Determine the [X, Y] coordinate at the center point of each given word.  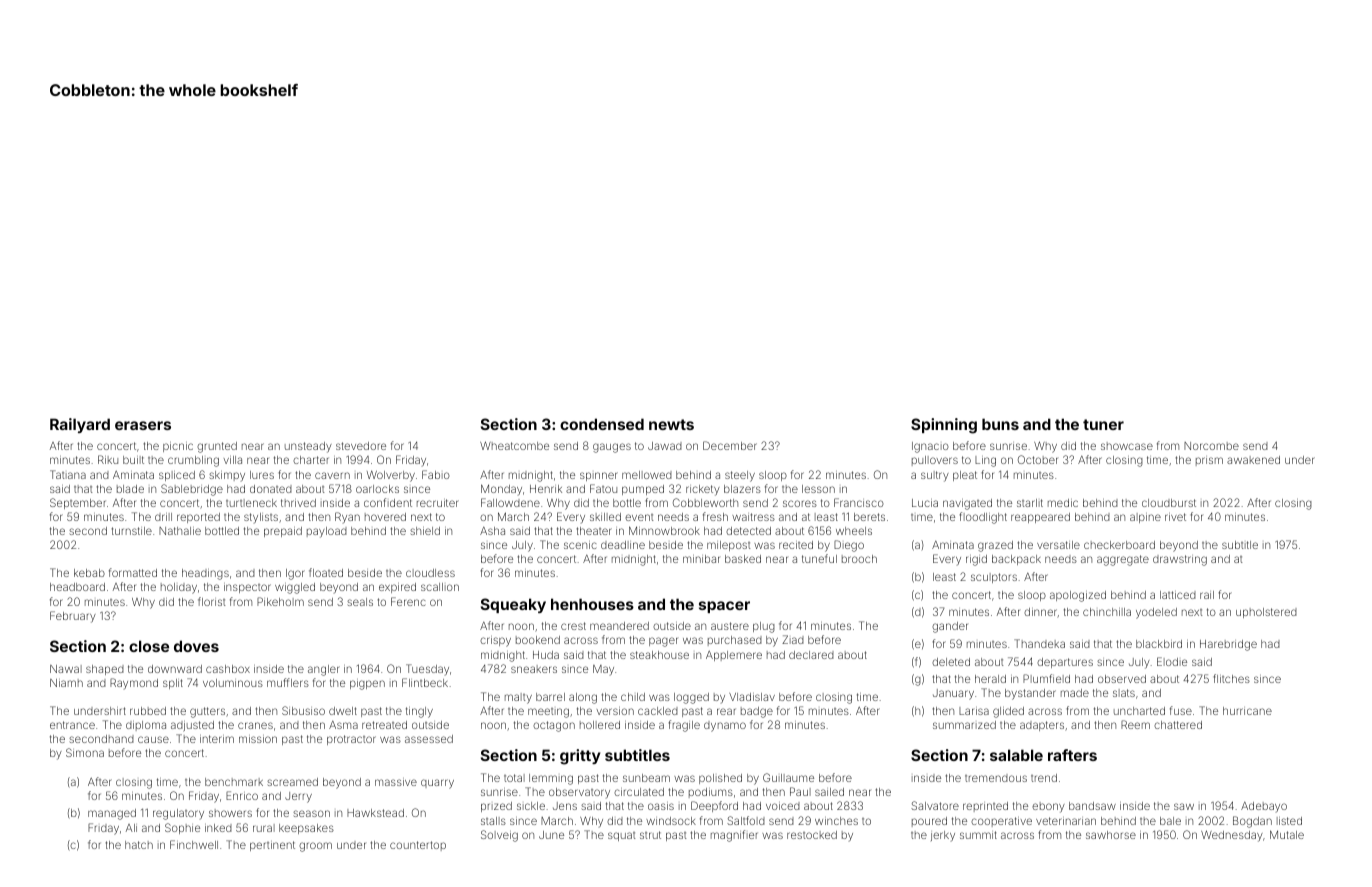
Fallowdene [510, 502]
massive [396, 782]
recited [796, 545]
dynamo [725, 726]
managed [112, 814]
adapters [1042, 726]
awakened [1253, 460]
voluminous [233, 683]
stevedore [361, 446]
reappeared [1040, 518]
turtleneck [251, 503]
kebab [89, 573]
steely [740, 476]
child [633, 697]
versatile [1058, 545]
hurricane [1247, 711]
